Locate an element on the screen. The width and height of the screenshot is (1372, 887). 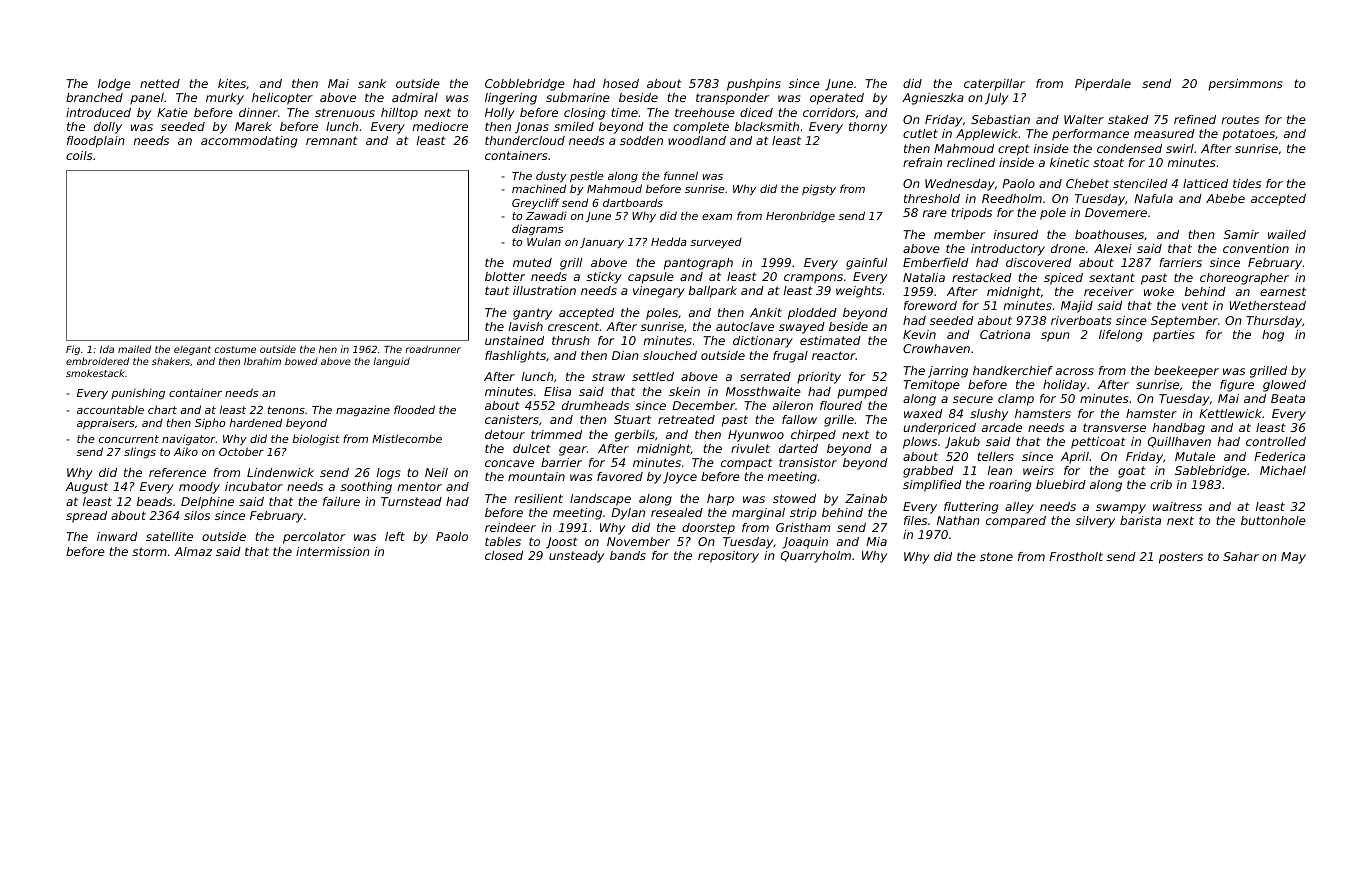
tripods is located at coordinates (971, 214).
